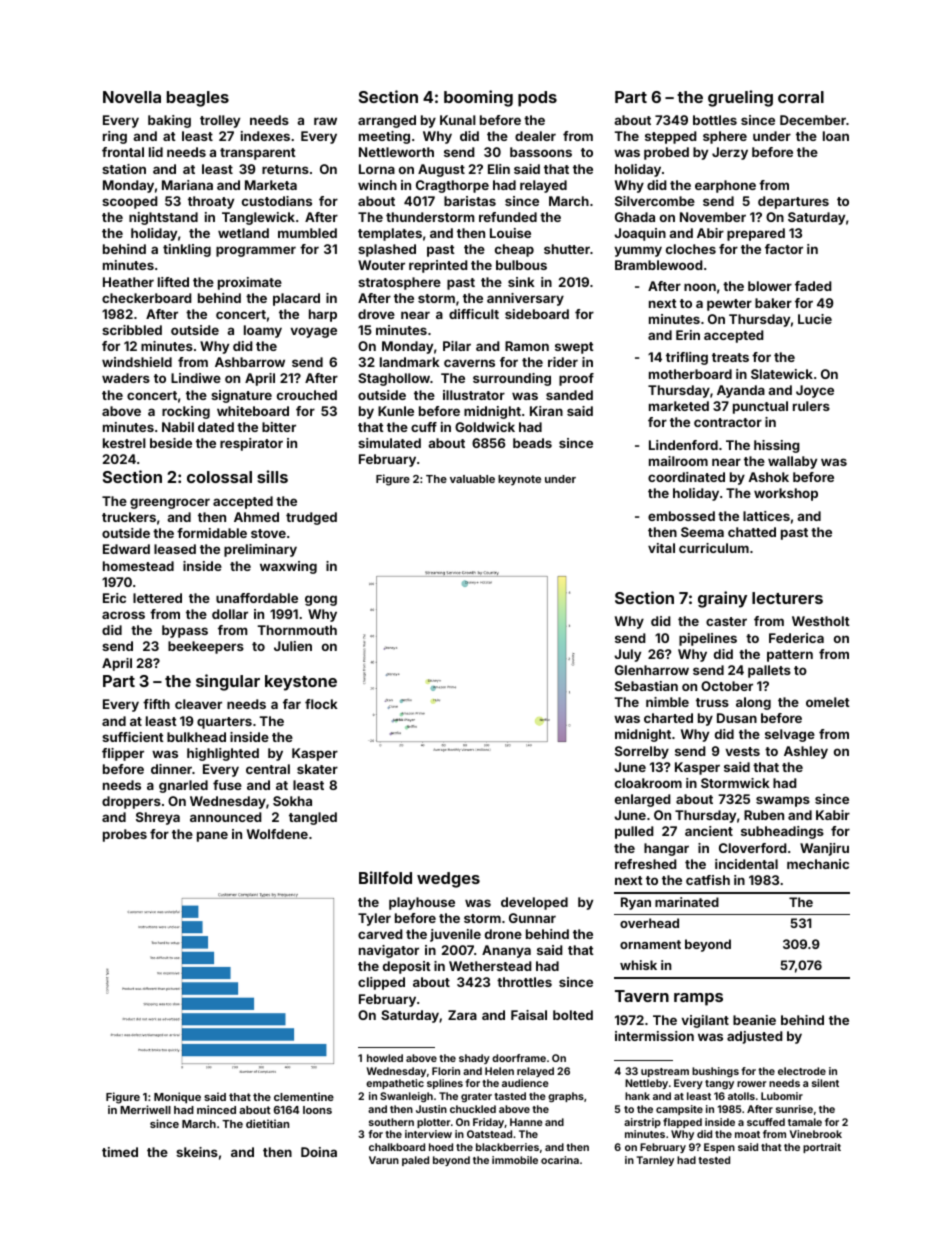 This image has height=1233, width=952. I want to click on pane, so click(212, 836).
